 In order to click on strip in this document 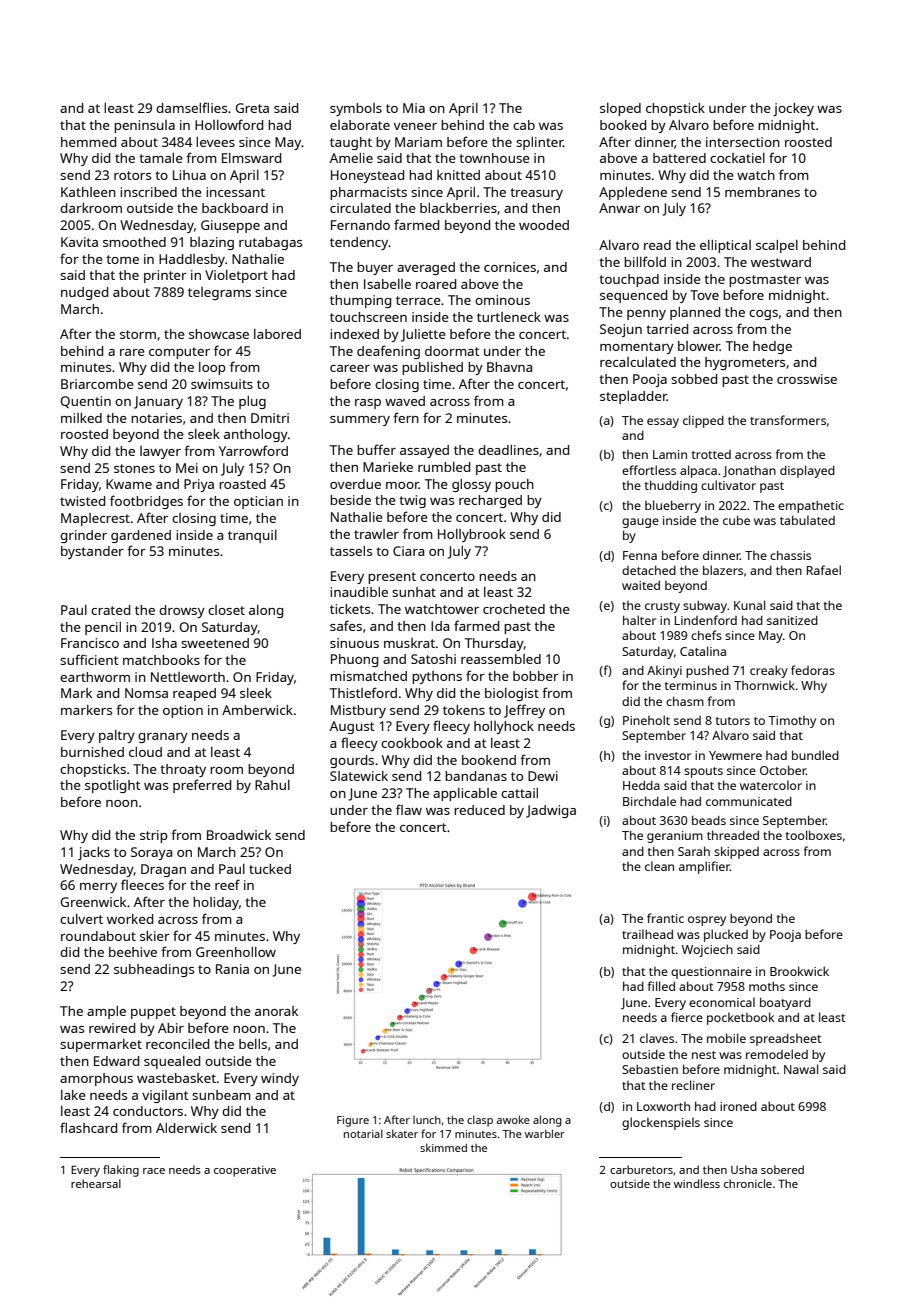, I will do `click(154, 836)`.
